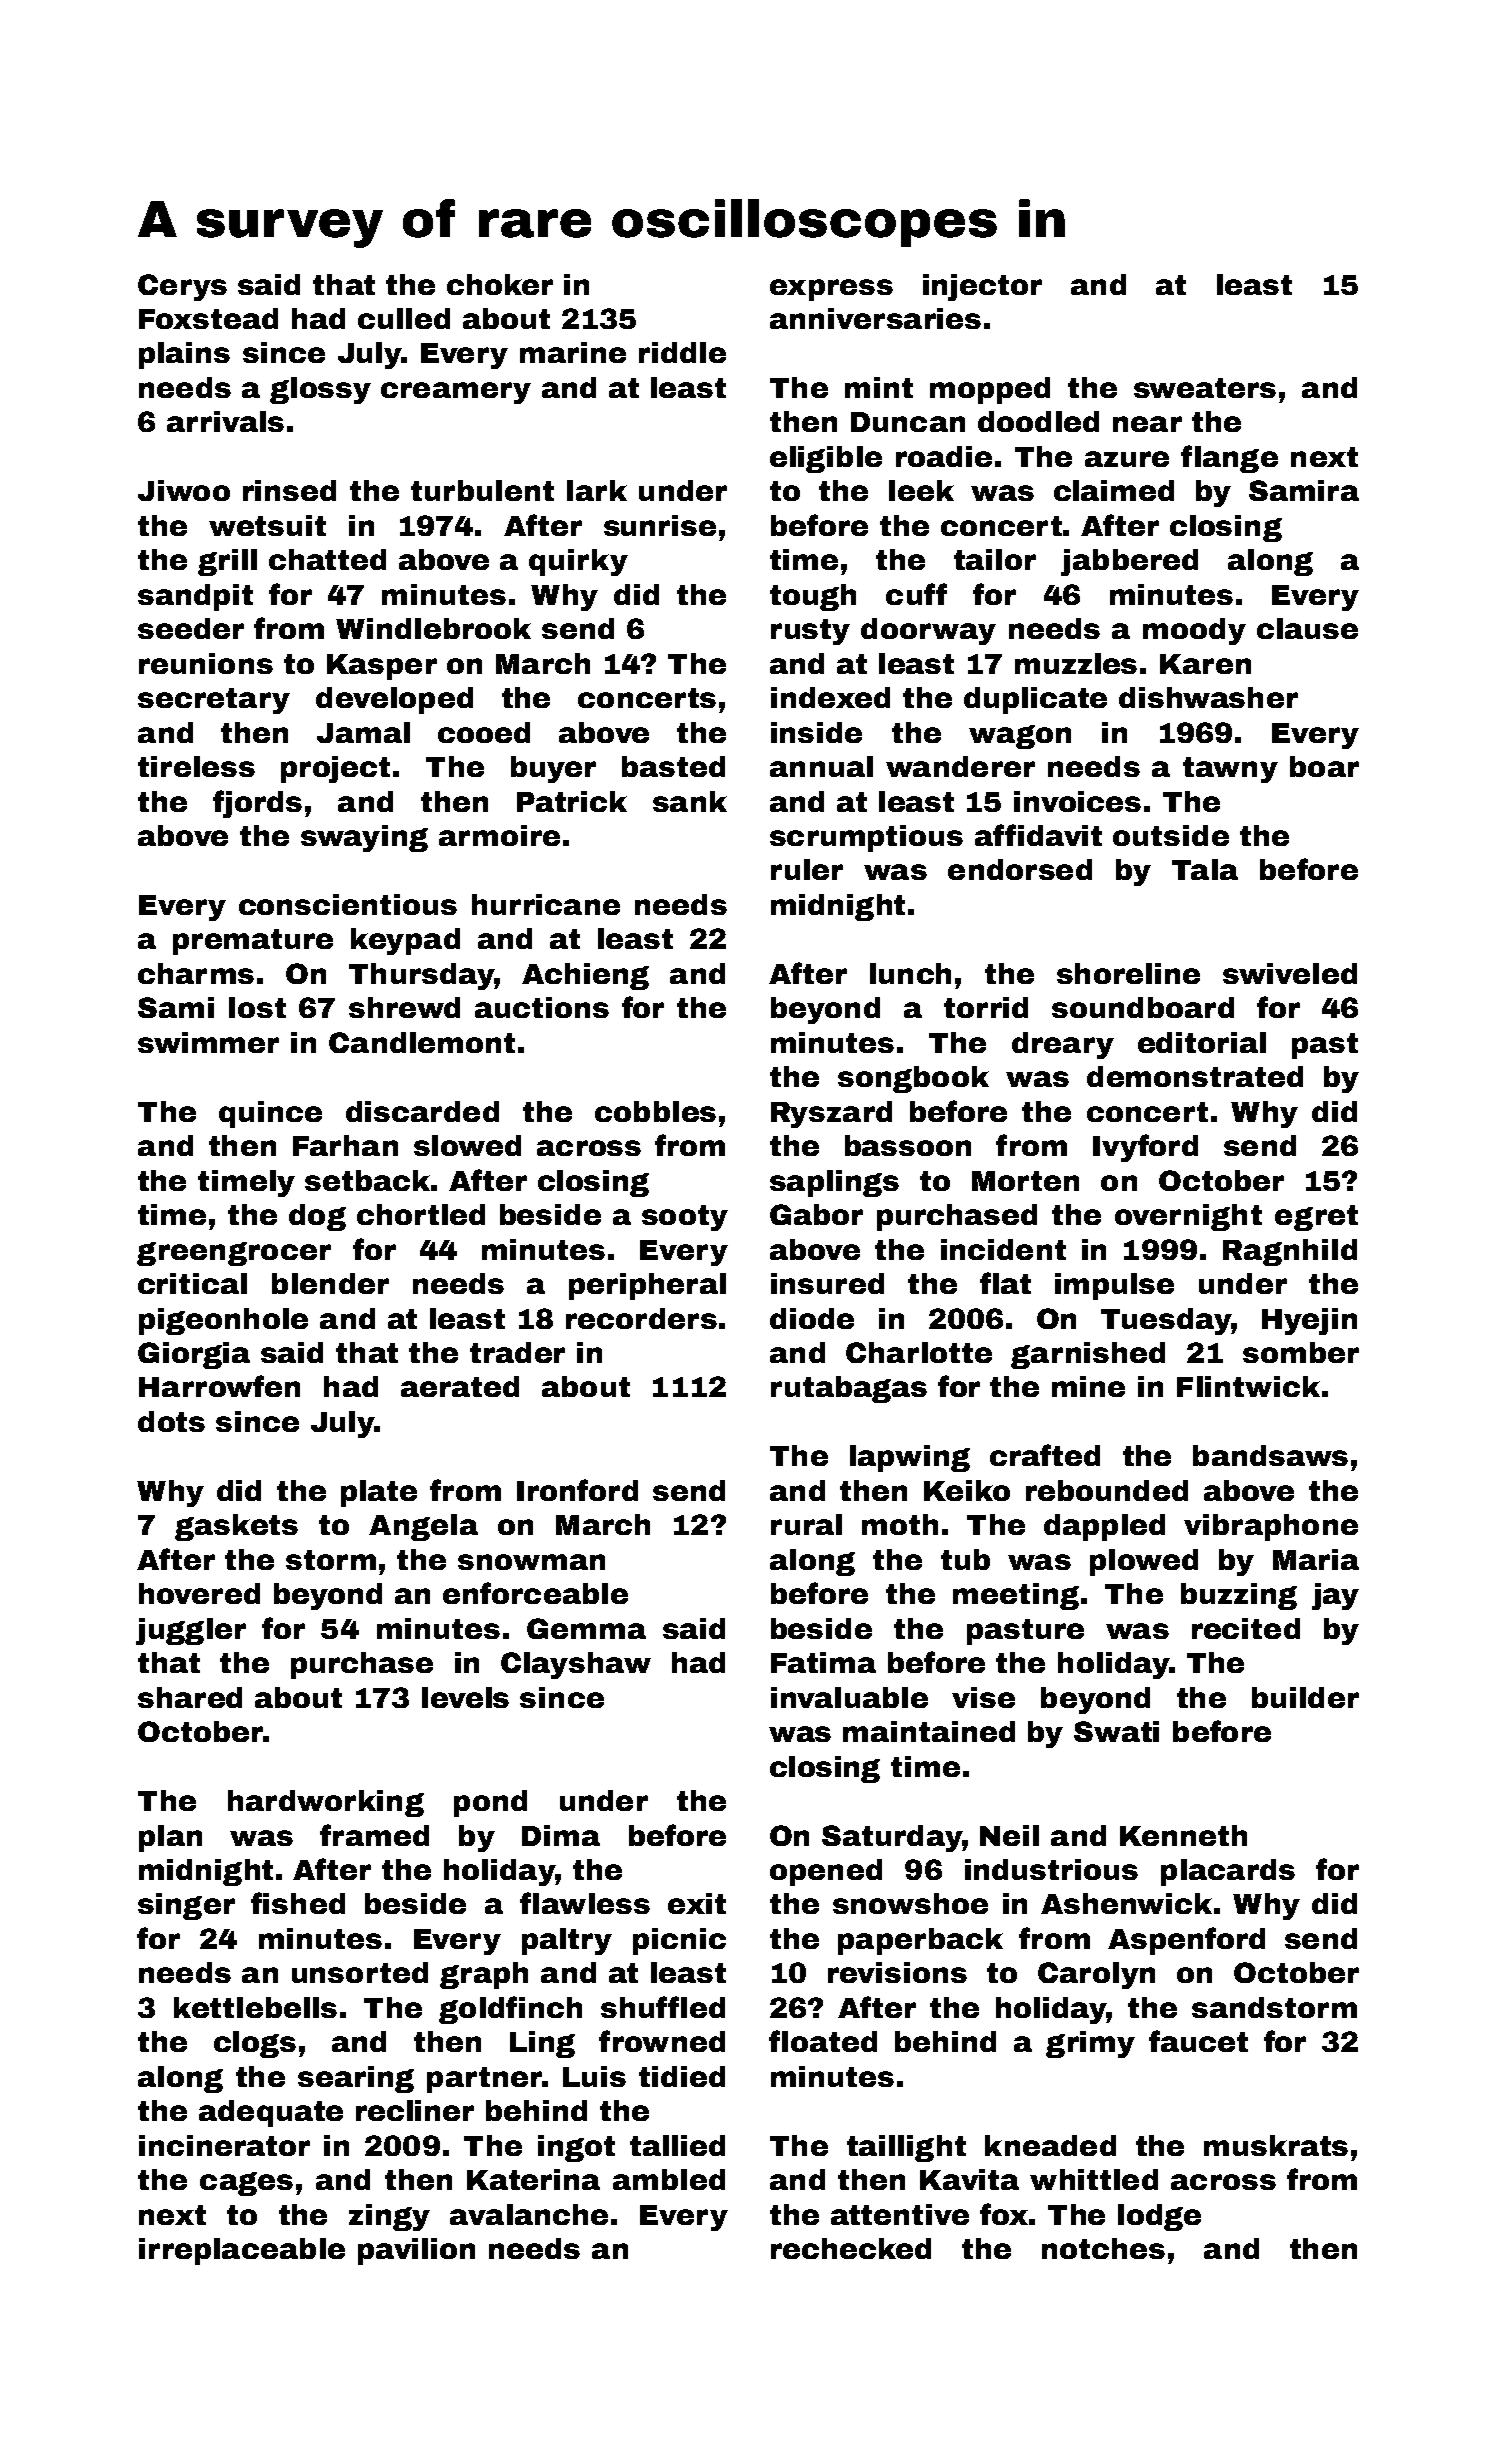  Describe the element at coordinates (916, 594) in the image. I see `cuff` at that location.
